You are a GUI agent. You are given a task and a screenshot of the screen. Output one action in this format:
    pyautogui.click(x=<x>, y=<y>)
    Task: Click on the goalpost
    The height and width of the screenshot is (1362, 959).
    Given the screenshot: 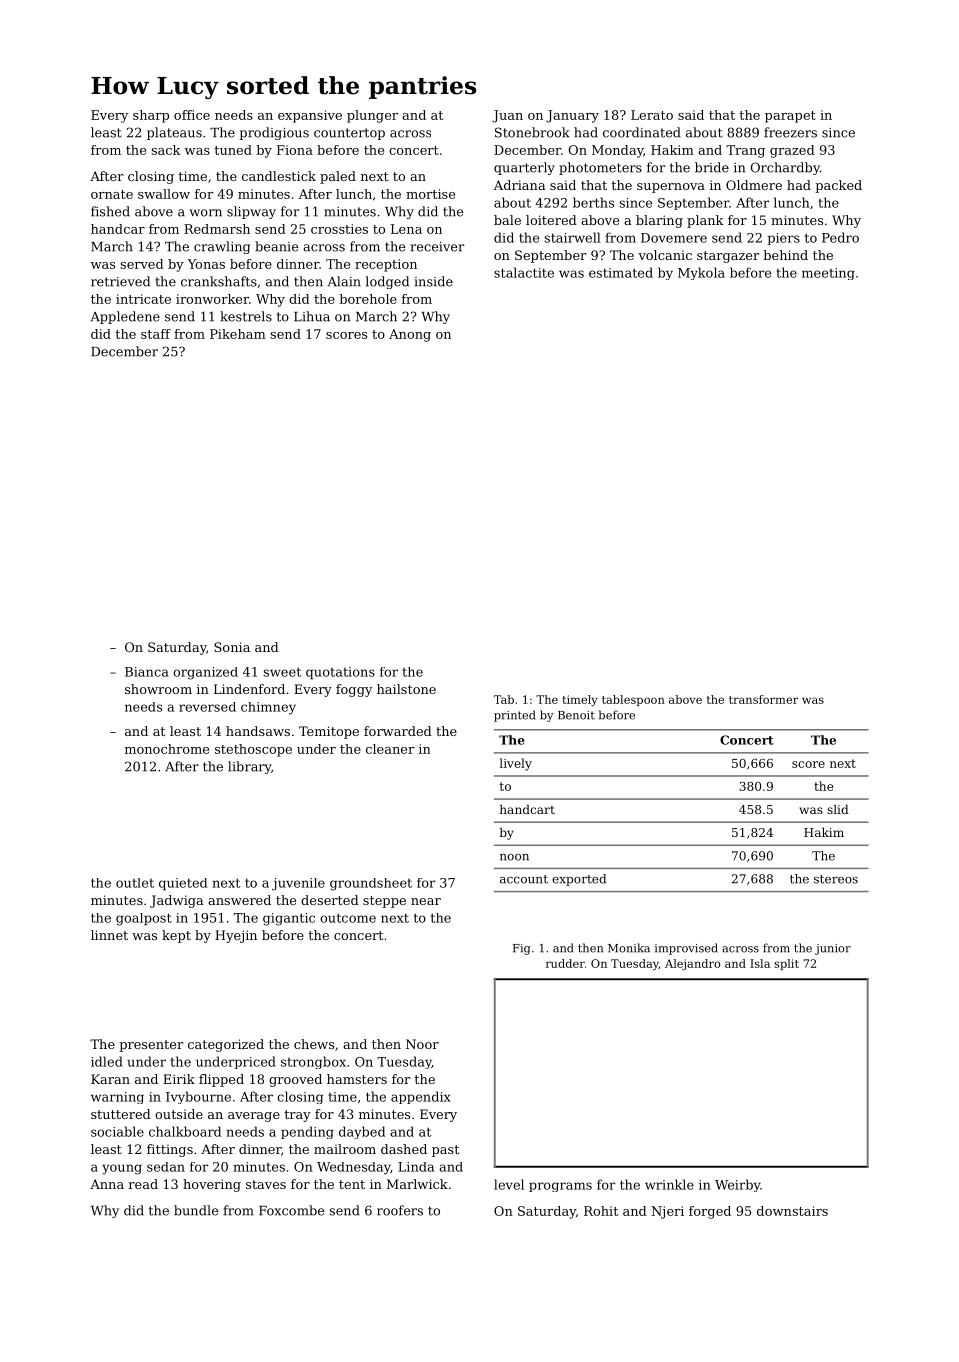 What is the action you would take?
    pyautogui.click(x=144, y=919)
